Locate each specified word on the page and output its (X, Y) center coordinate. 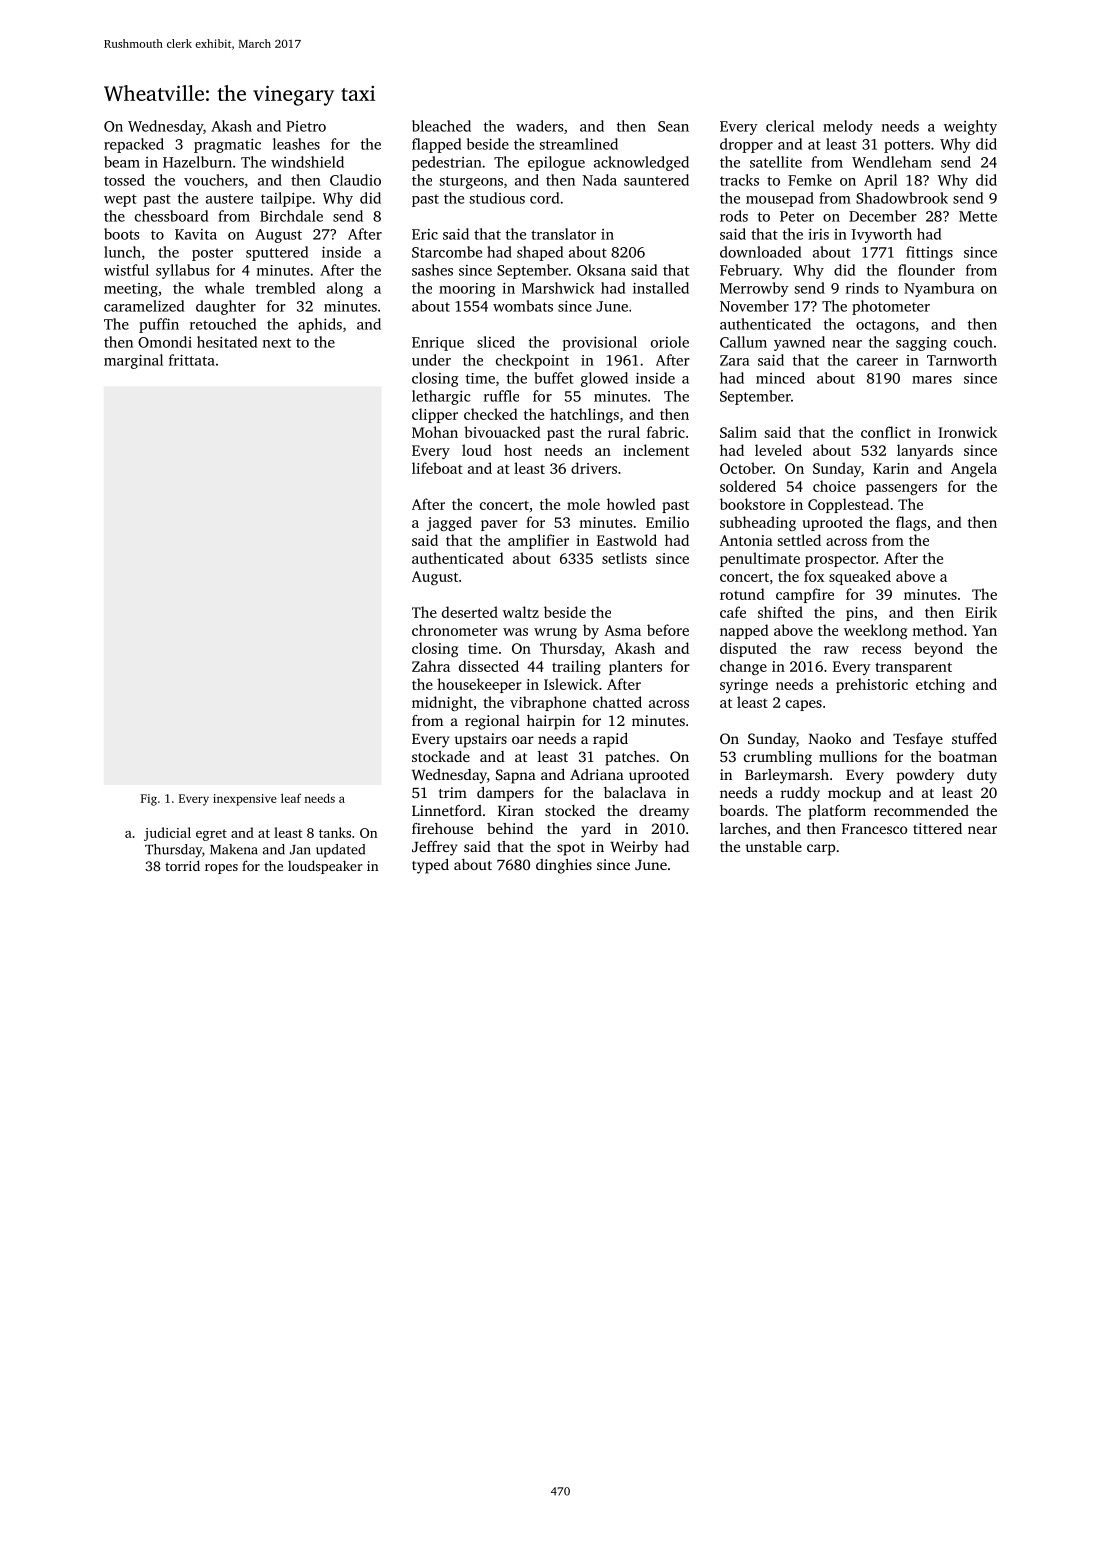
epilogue (556, 163)
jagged (449, 523)
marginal (133, 361)
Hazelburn (197, 162)
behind (510, 828)
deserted (470, 612)
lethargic (441, 397)
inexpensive (245, 800)
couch (973, 342)
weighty (970, 127)
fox (814, 576)
